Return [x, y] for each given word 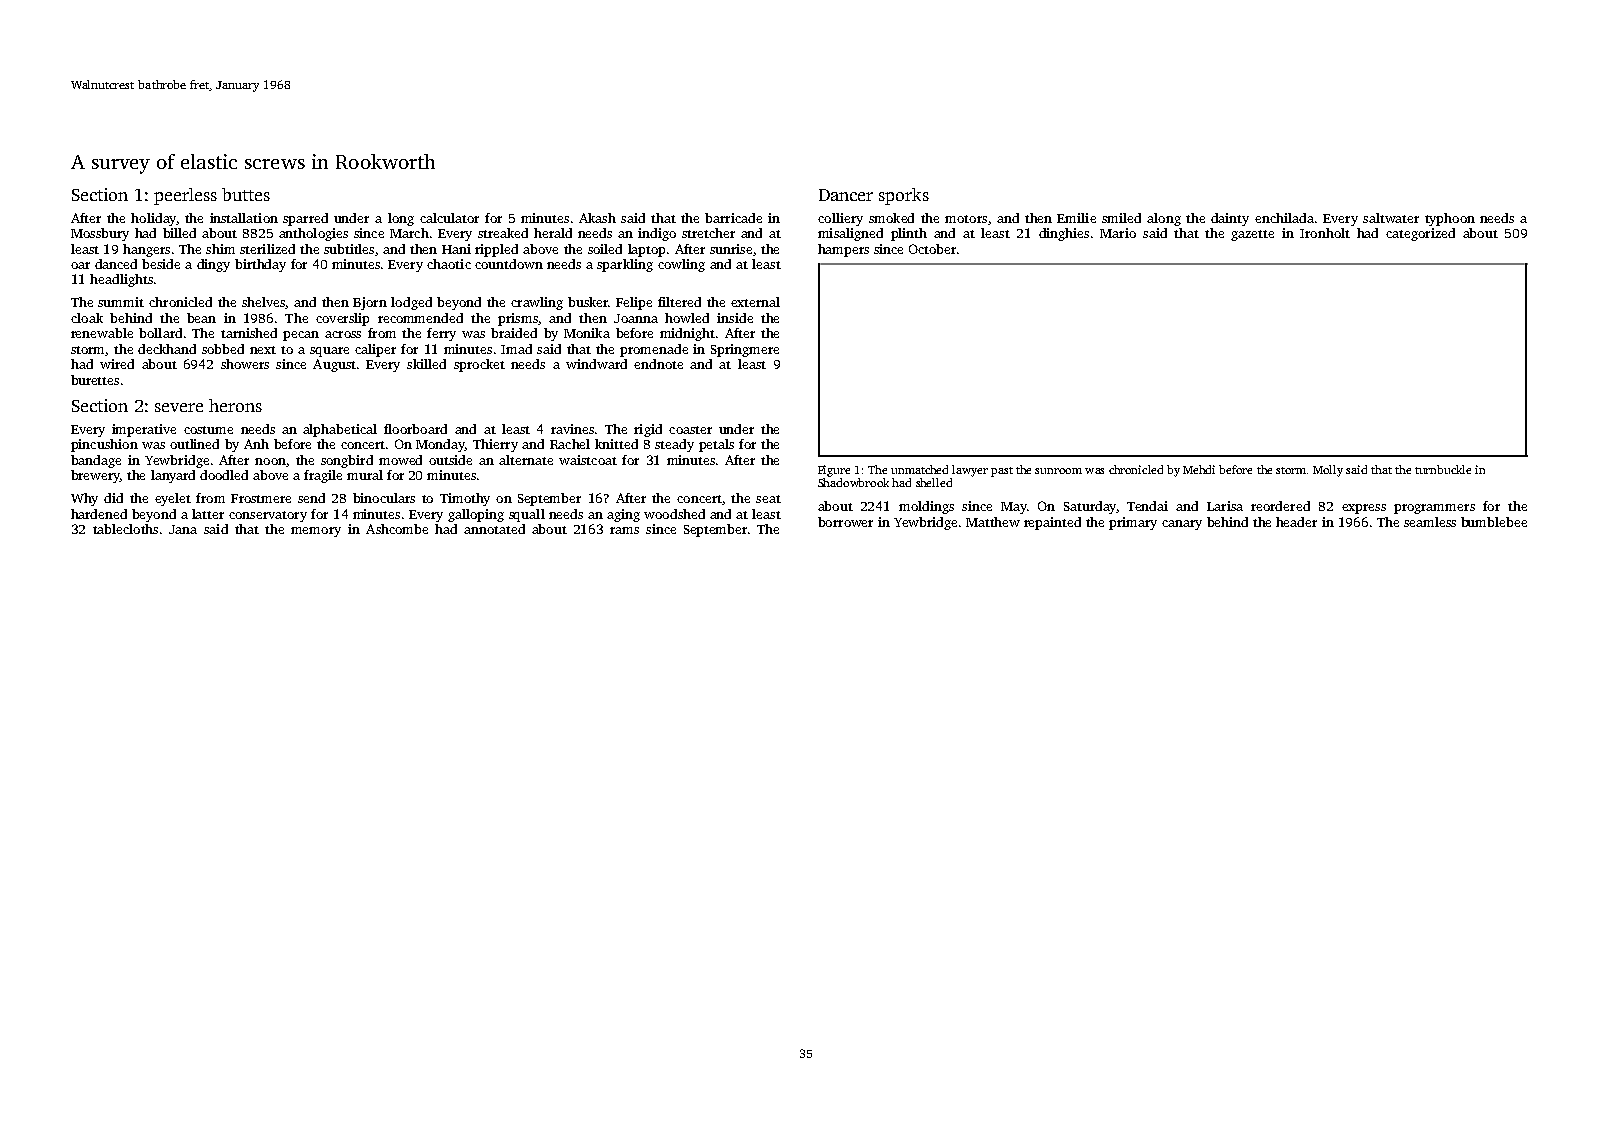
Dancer [846, 195]
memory [316, 532]
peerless [185, 196]
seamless [1430, 522]
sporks [904, 196]
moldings [926, 507]
